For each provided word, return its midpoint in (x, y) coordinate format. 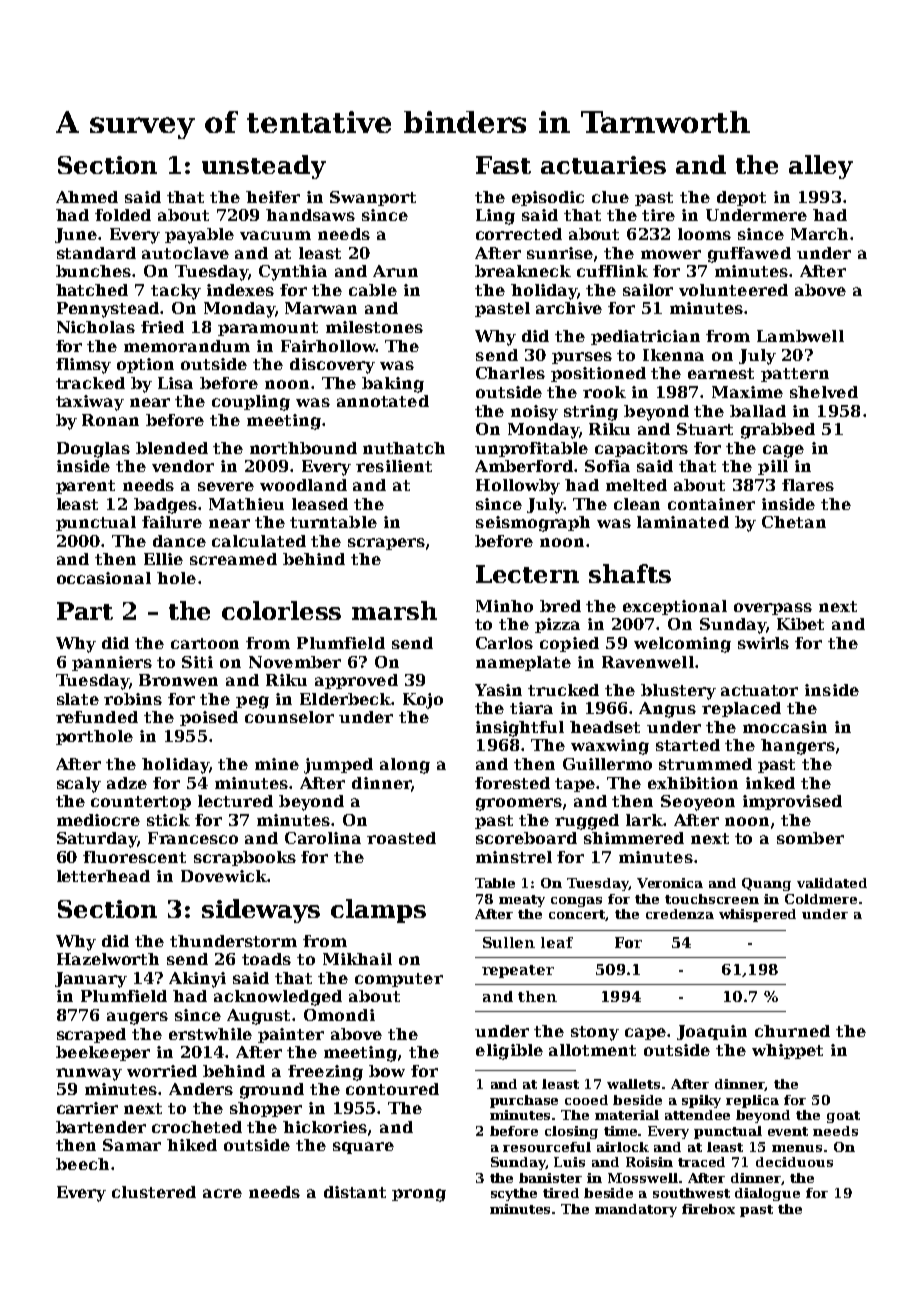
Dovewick (224, 876)
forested (512, 783)
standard (96, 253)
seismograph (533, 524)
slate (78, 699)
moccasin (785, 727)
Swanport (373, 198)
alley (821, 167)
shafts (630, 573)
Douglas (93, 450)
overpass (773, 609)
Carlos (504, 643)
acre (222, 1193)
